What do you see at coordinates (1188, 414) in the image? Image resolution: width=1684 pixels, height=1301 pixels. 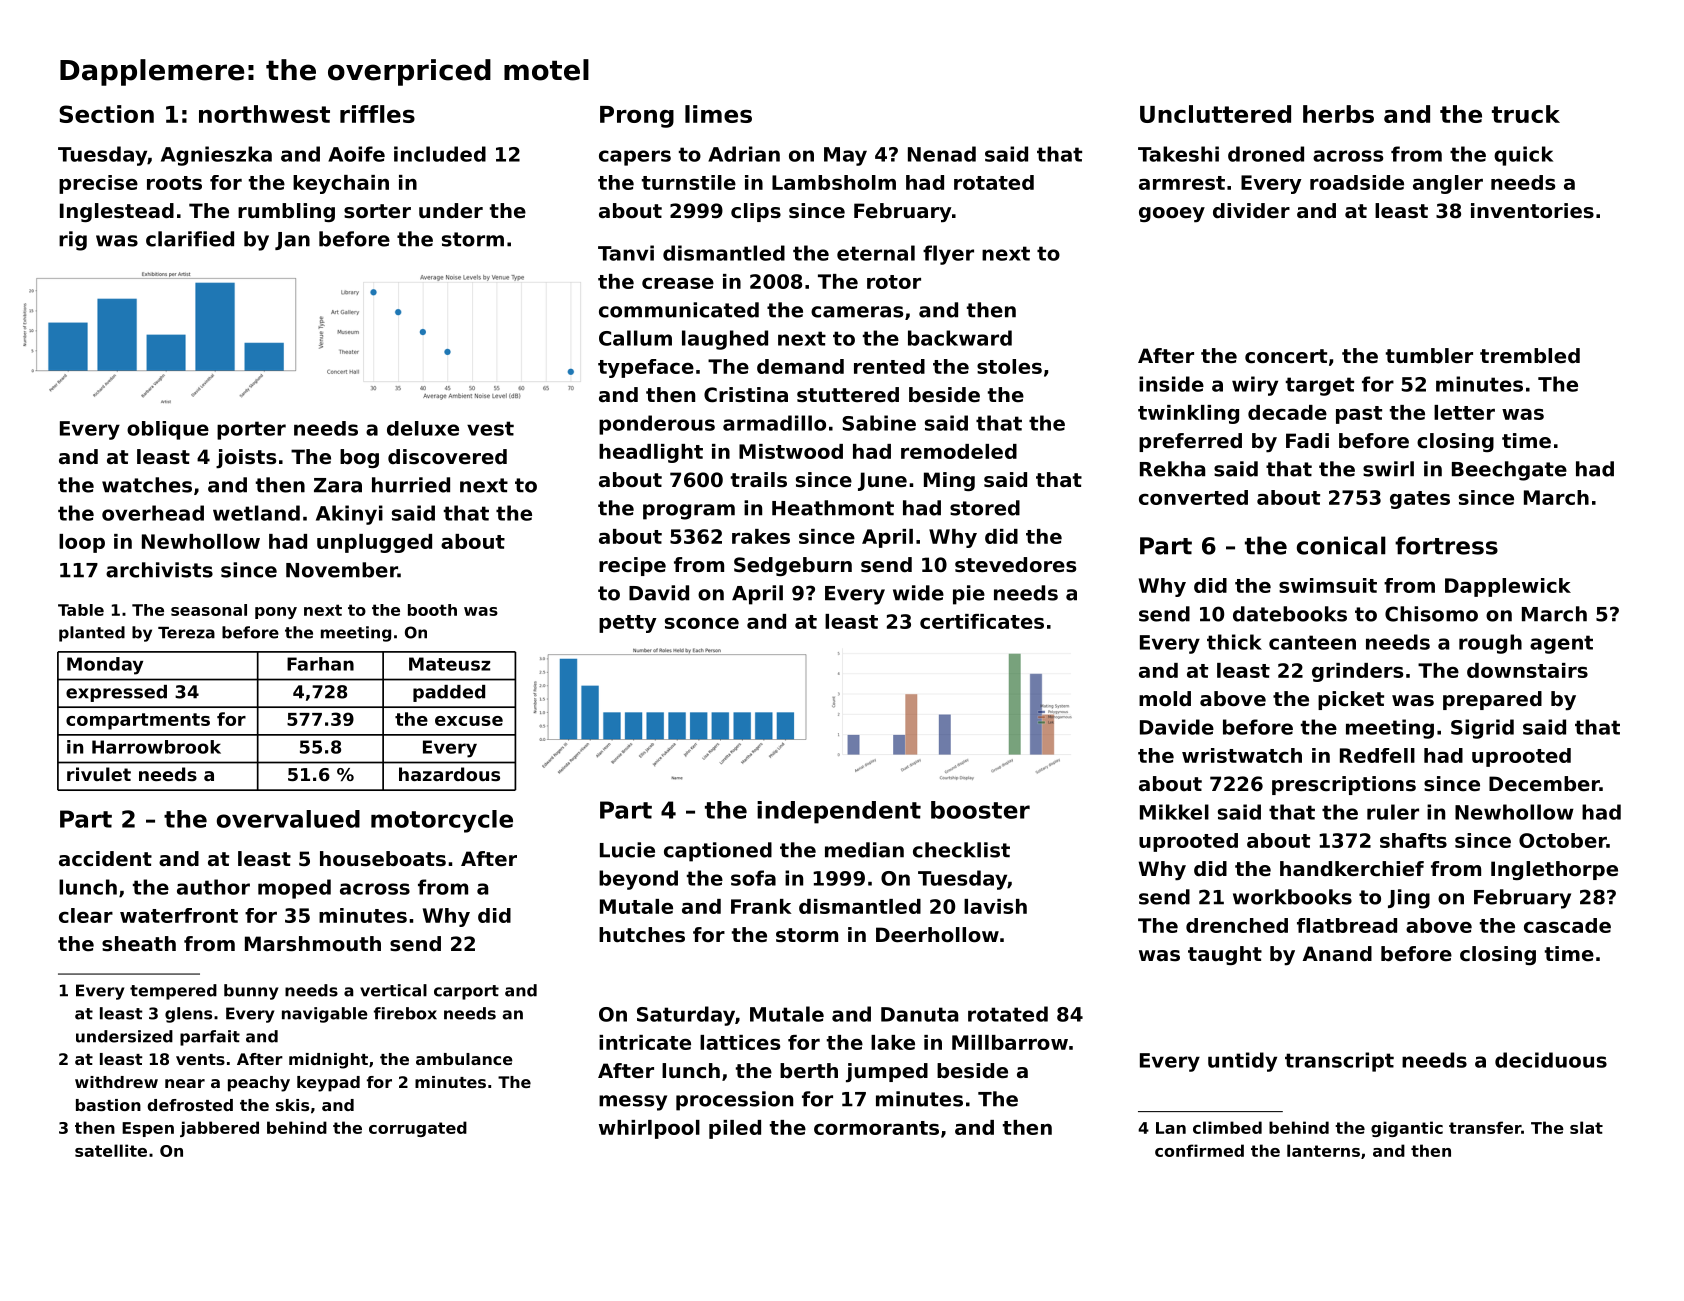 I see `twinkling` at bounding box center [1188, 414].
